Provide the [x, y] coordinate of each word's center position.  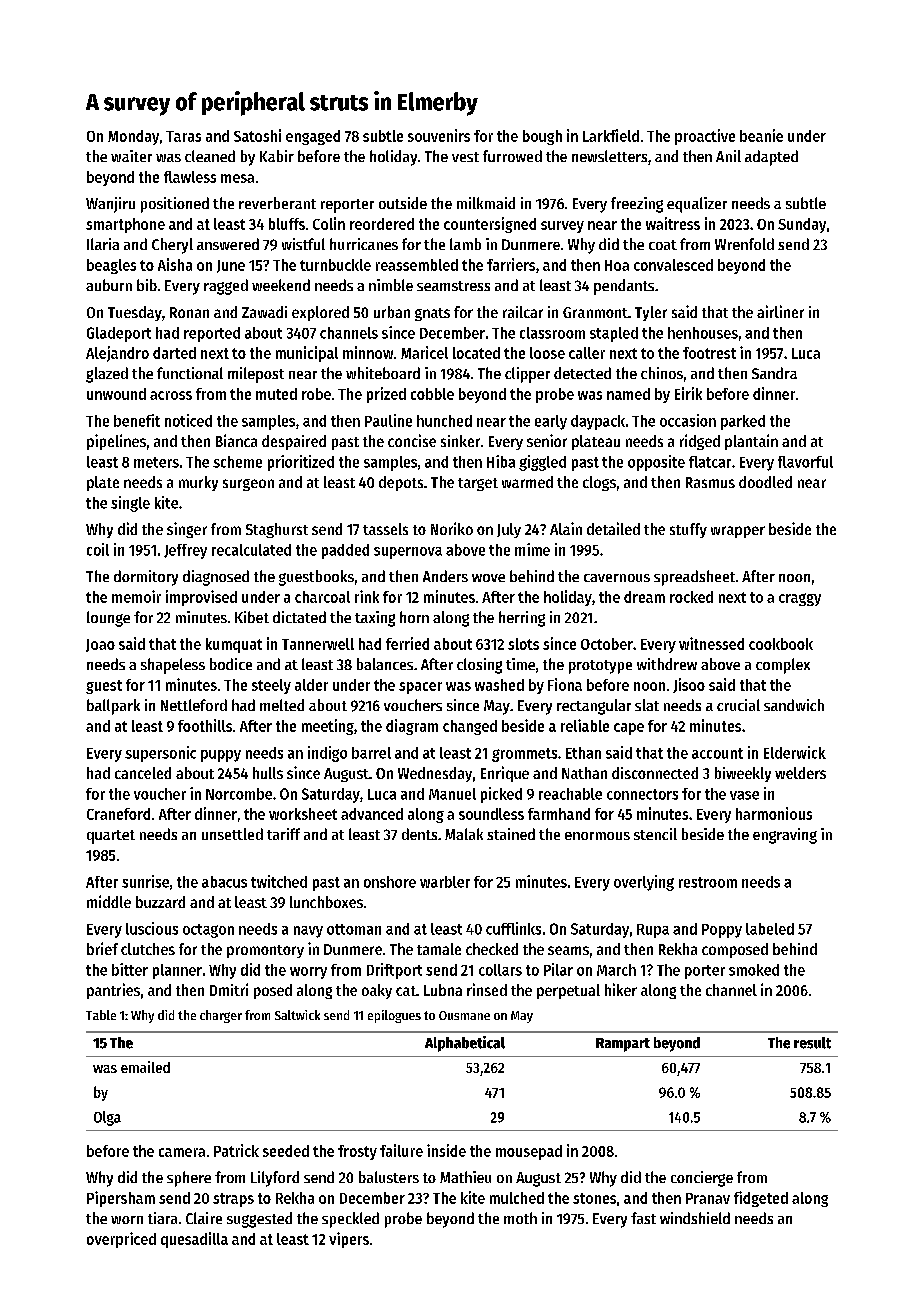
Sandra [774, 373]
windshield [695, 1218]
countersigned [490, 225]
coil [98, 549]
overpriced [121, 1240]
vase [744, 795]
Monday [133, 137]
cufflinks [513, 928]
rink [367, 596]
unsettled [232, 834]
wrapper [738, 532]
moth [520, 1218]
